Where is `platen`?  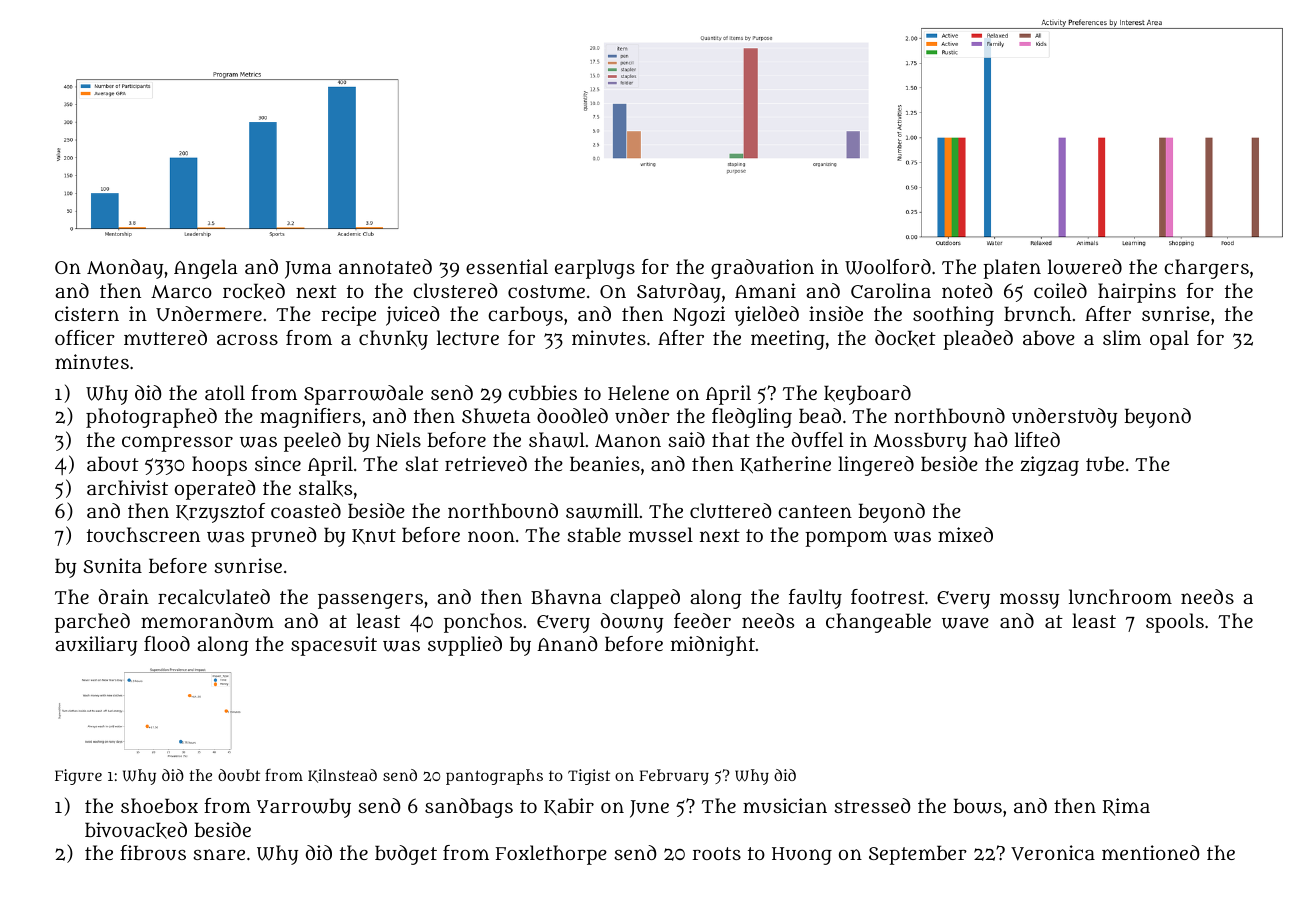 platen is located at coordinates (1012, 269).
